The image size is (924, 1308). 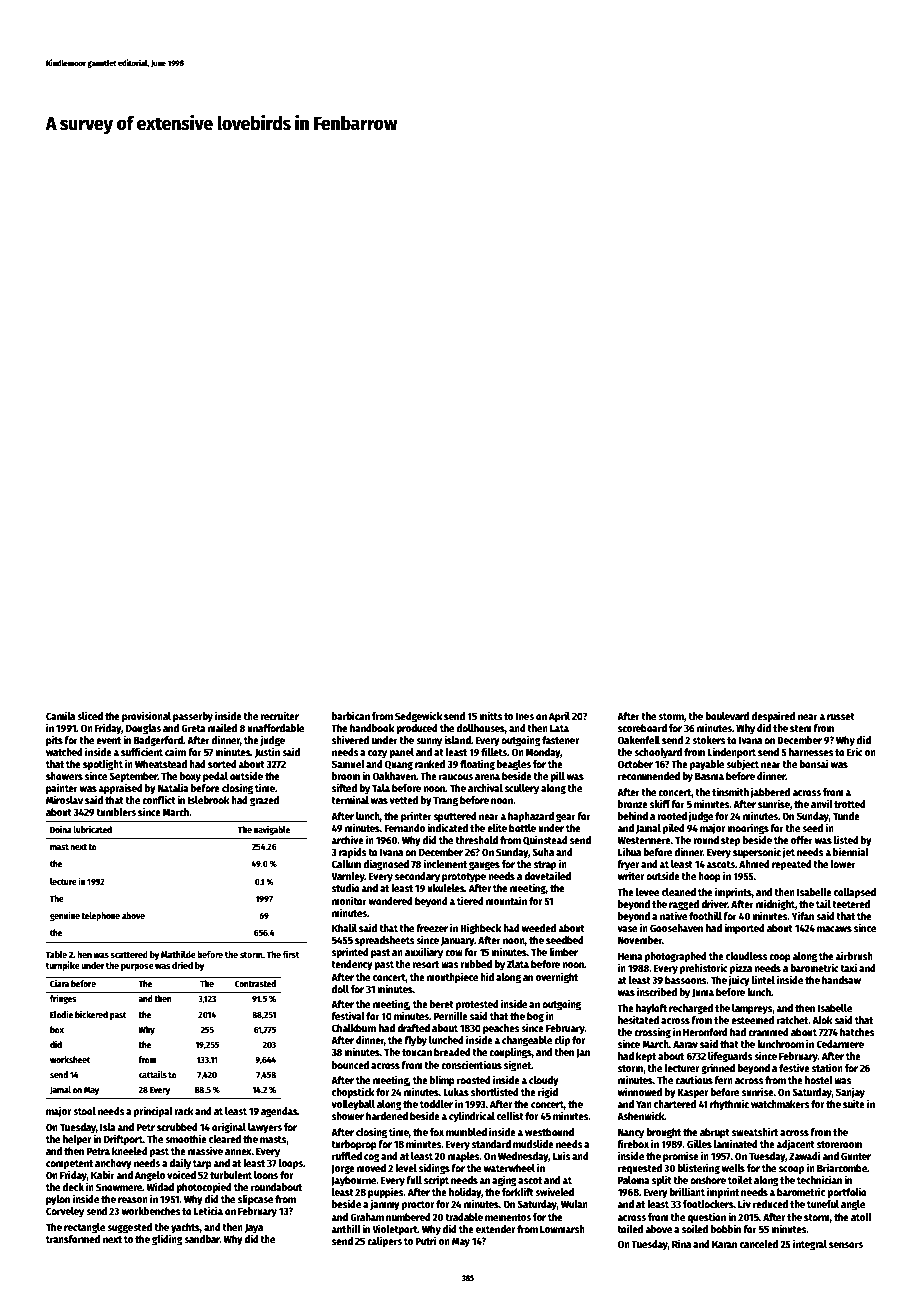 I want to click on gliding, so click(x=167, y=1240).
